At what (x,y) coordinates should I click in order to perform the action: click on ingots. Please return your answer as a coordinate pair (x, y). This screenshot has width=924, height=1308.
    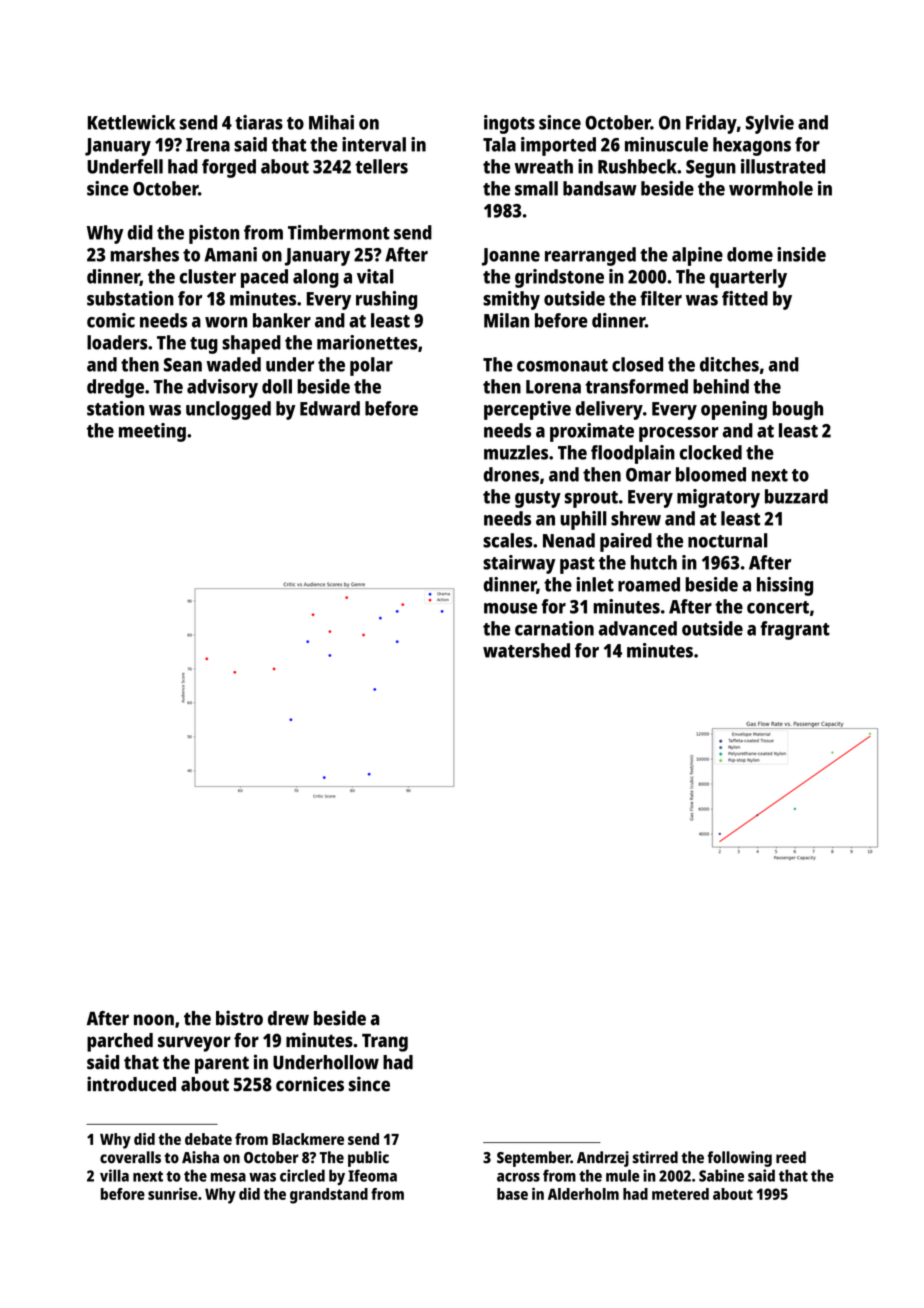
    Looking at the image, I should click on (509, 124).
